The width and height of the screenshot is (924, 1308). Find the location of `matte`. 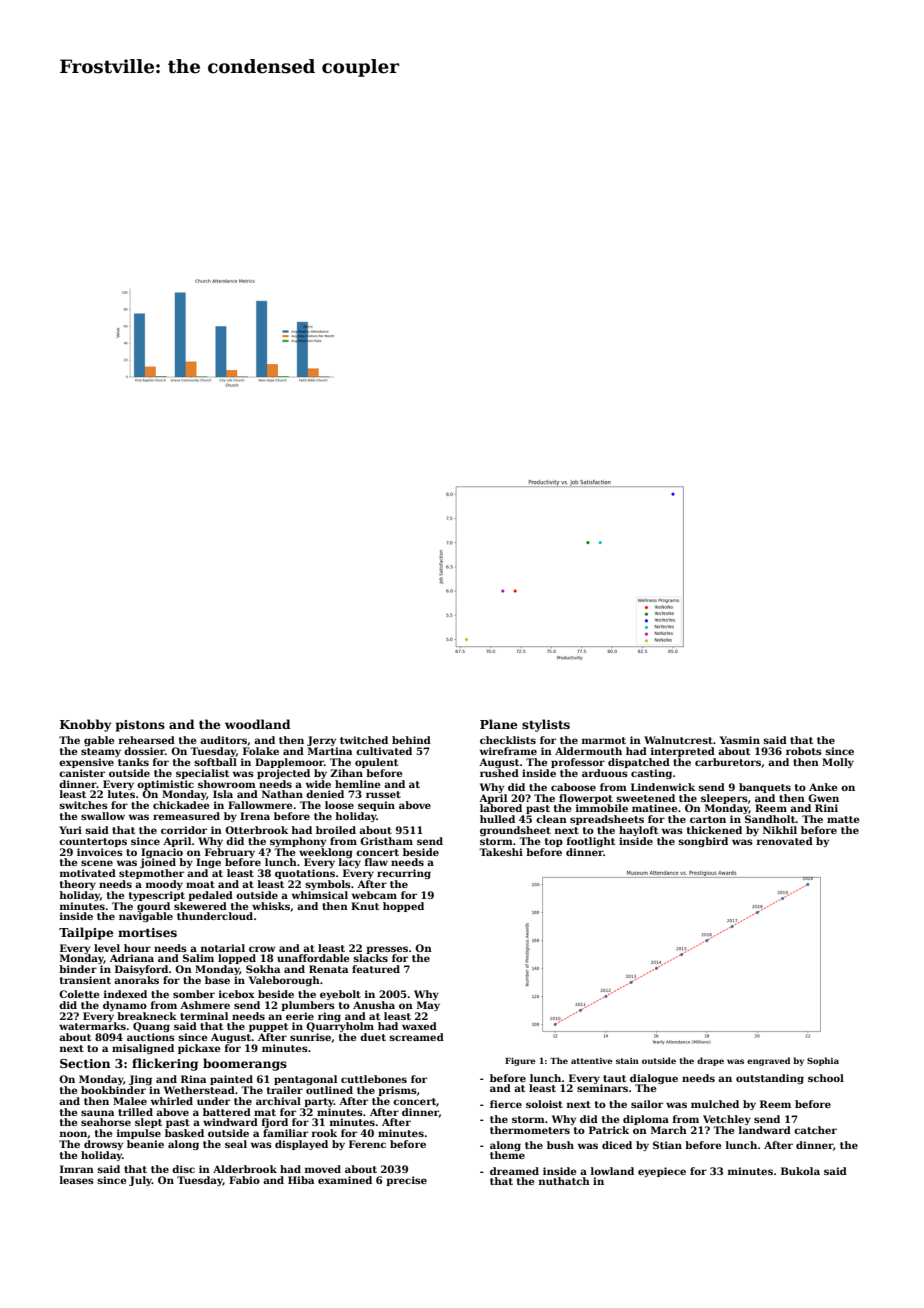

matte is located at coordinates (843, 819).
